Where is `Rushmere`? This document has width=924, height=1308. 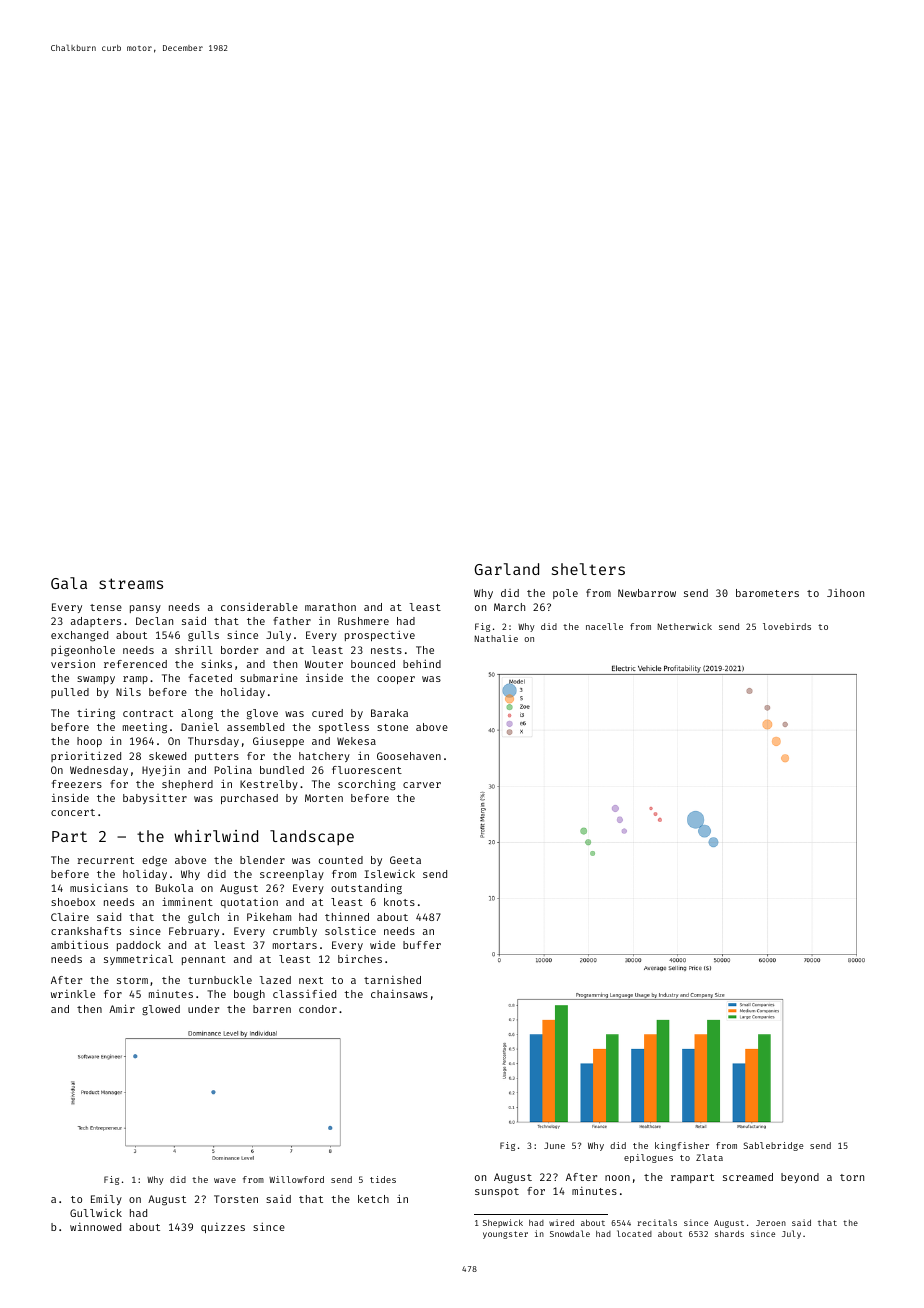 Rushmere is located at coordinates (363, 621).
